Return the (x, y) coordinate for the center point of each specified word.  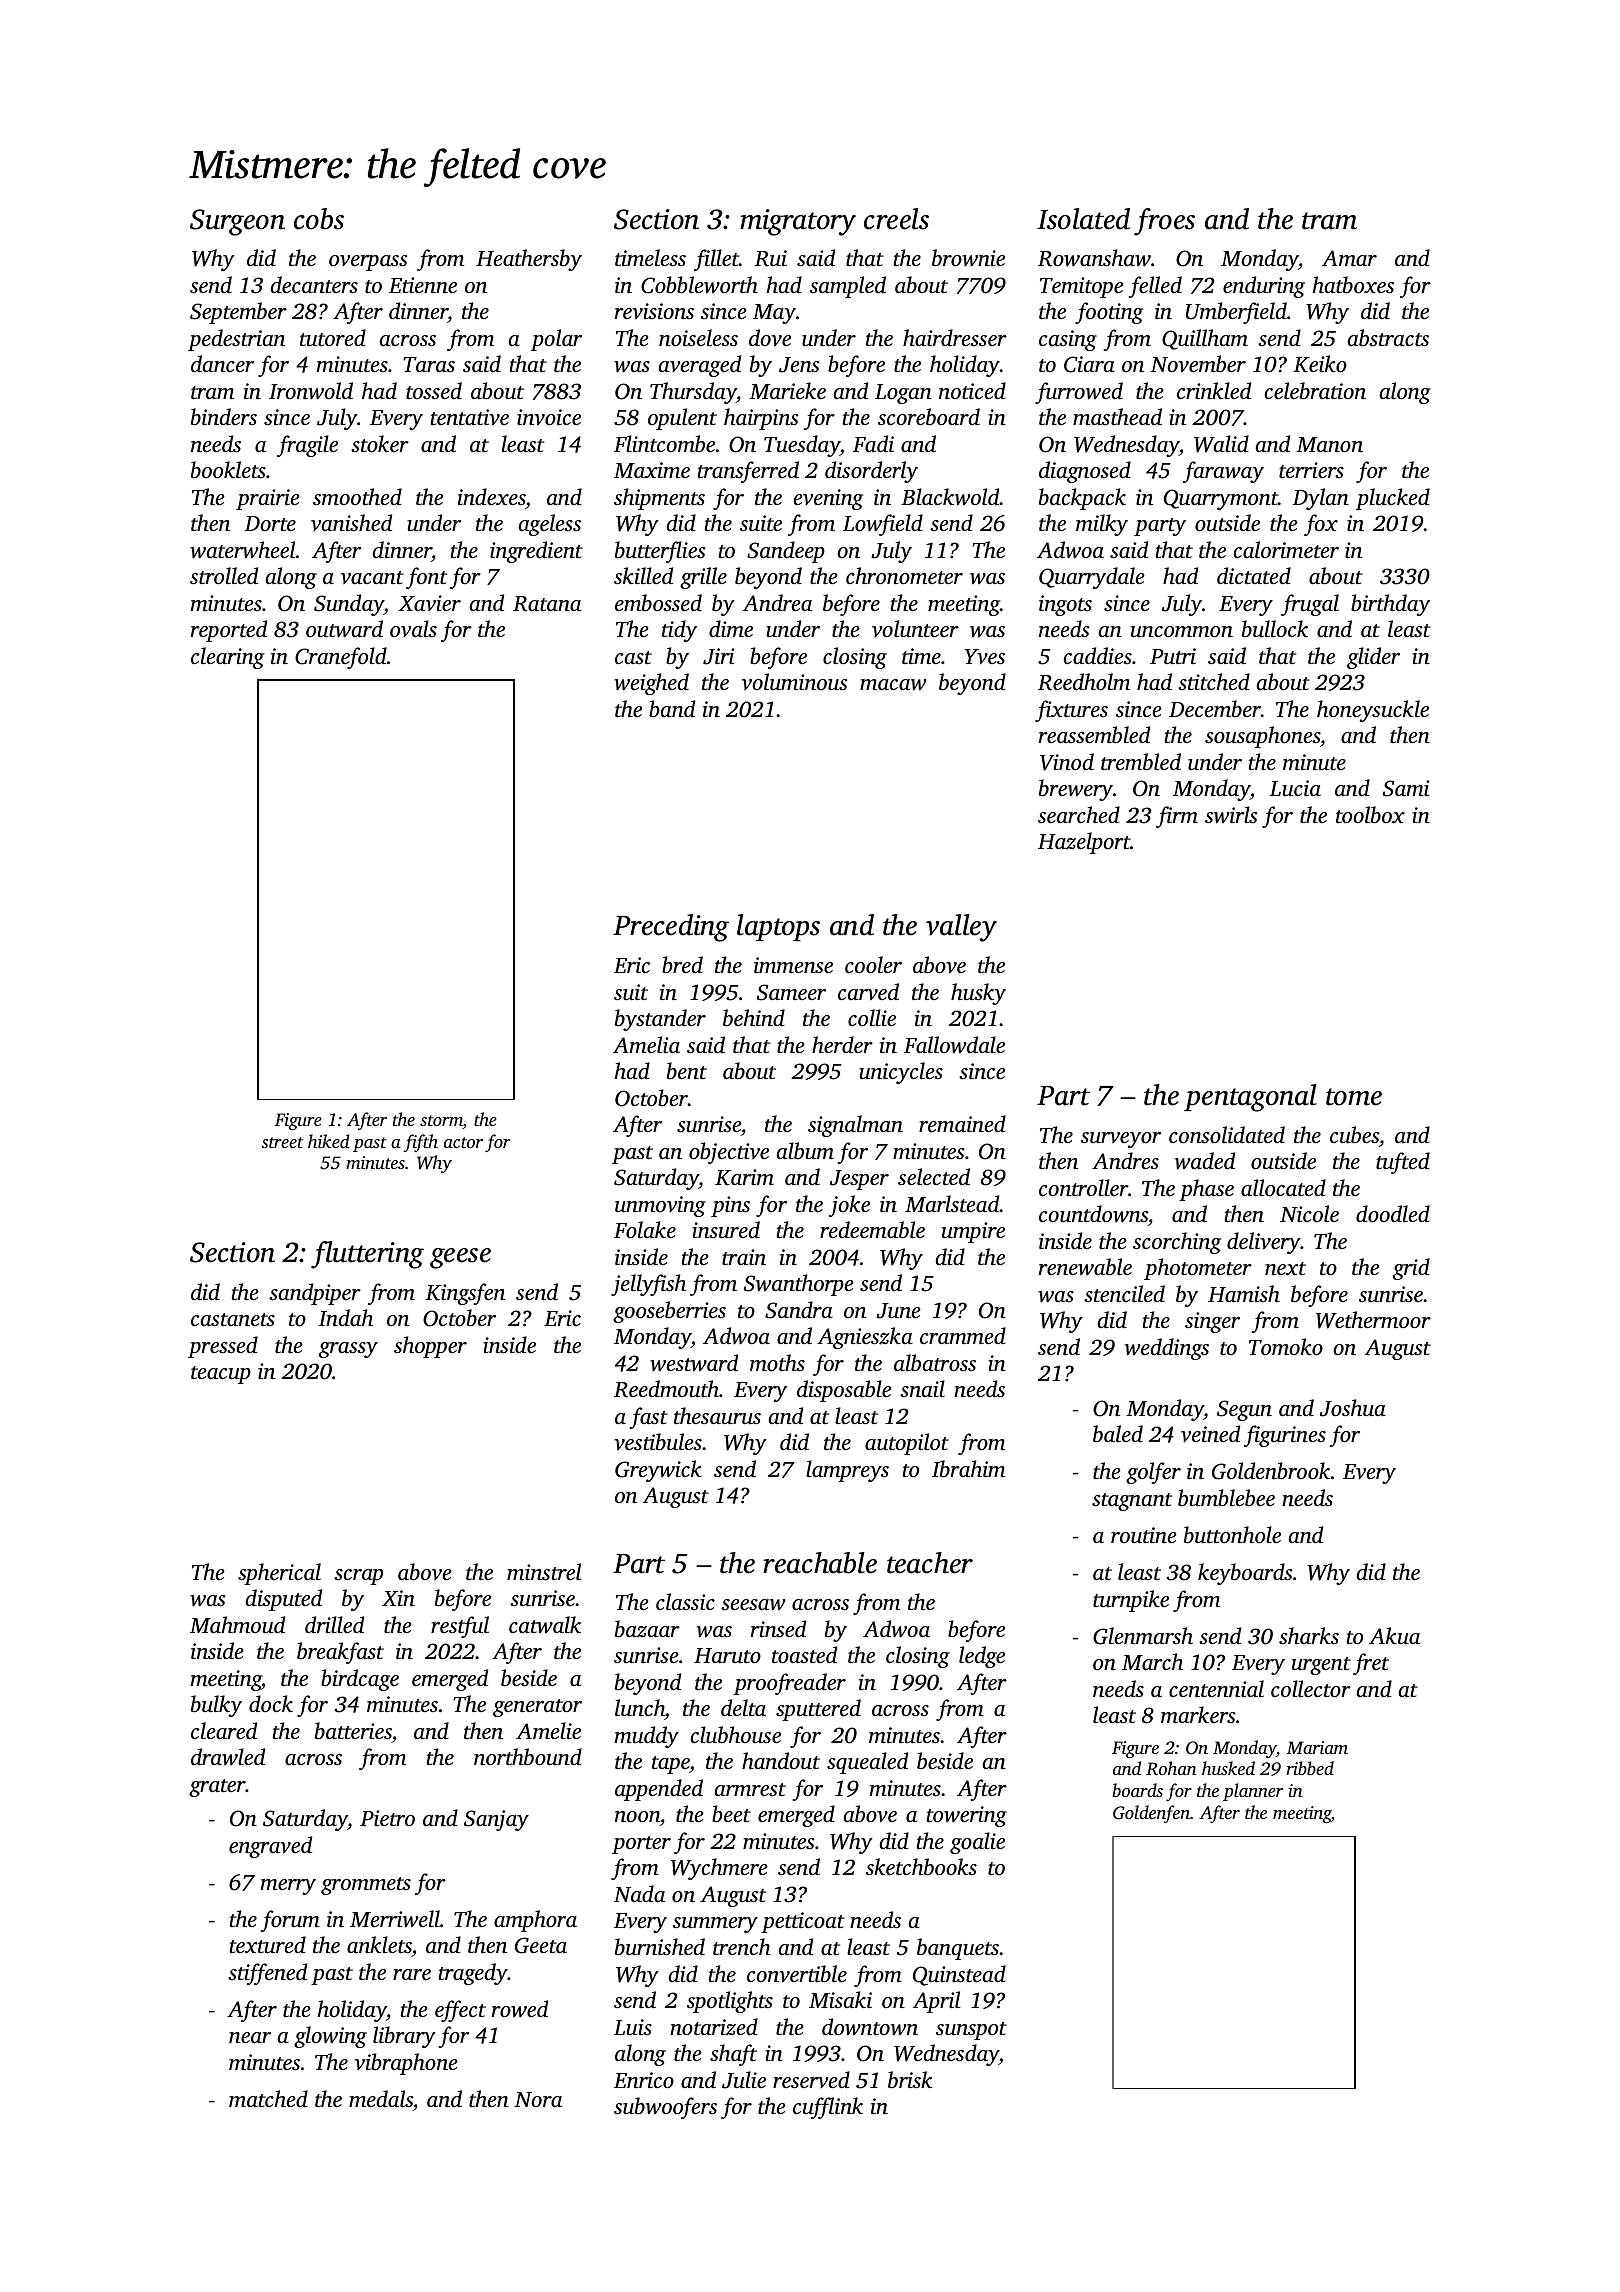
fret (1371, 1664)
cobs (319, 219)
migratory (798, 222)
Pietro (387, 1818)
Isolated (1083, 219)
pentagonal (1250, 1098)
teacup (221, 1375)
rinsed (778, 1628)
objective (729, 1153)
